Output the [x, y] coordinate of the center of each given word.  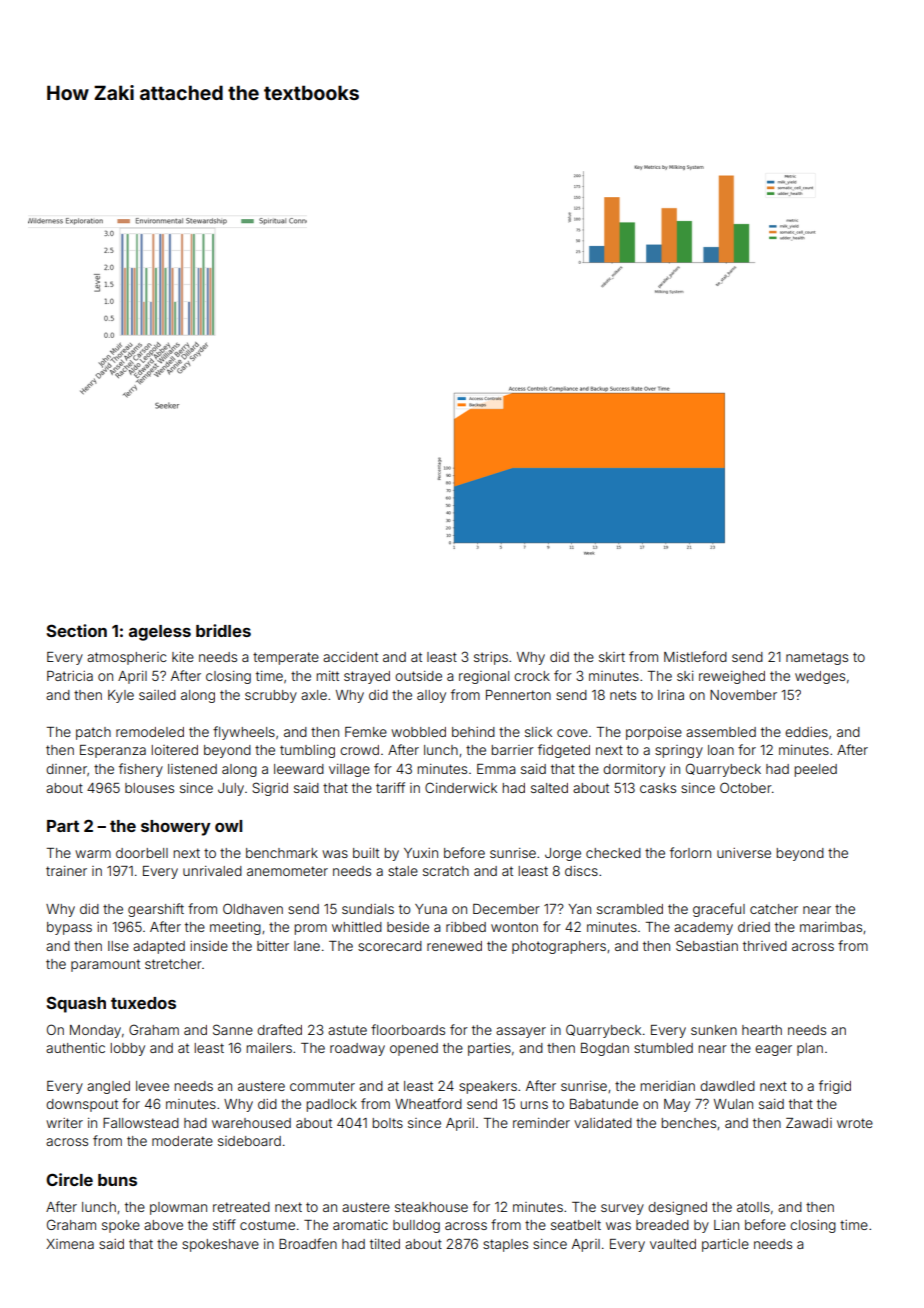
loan [721, 750]
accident [350, 657]
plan [810, 1049]
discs [581, 871]
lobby [127, 1049]
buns [117, 1180]
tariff [390, 787]
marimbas [831, 927]
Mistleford [695, 656]
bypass [69, 928]
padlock [331, 1105]
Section [76, 630]
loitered [174, 750]
